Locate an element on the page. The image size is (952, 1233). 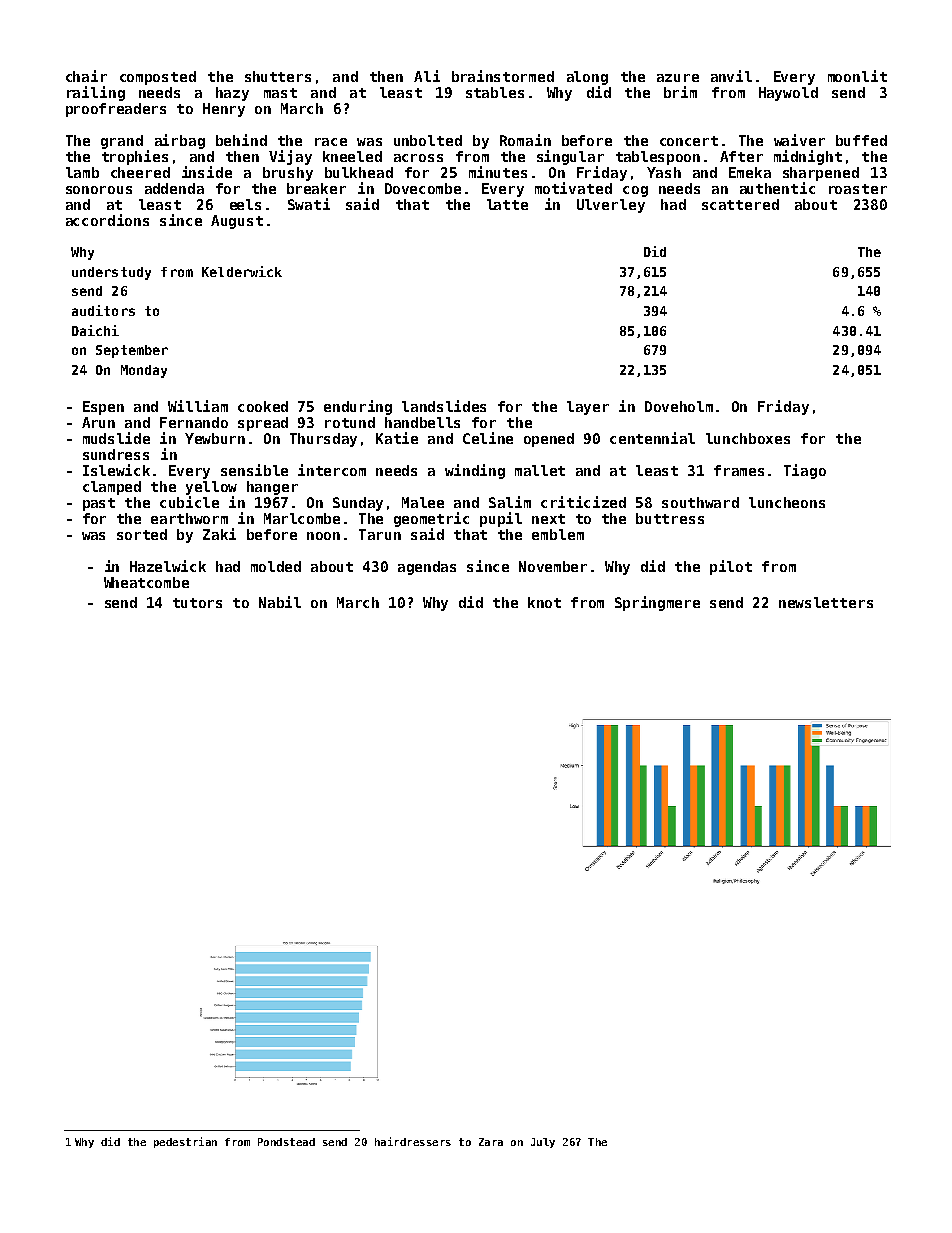
race is located at coordinates (331, 142).
